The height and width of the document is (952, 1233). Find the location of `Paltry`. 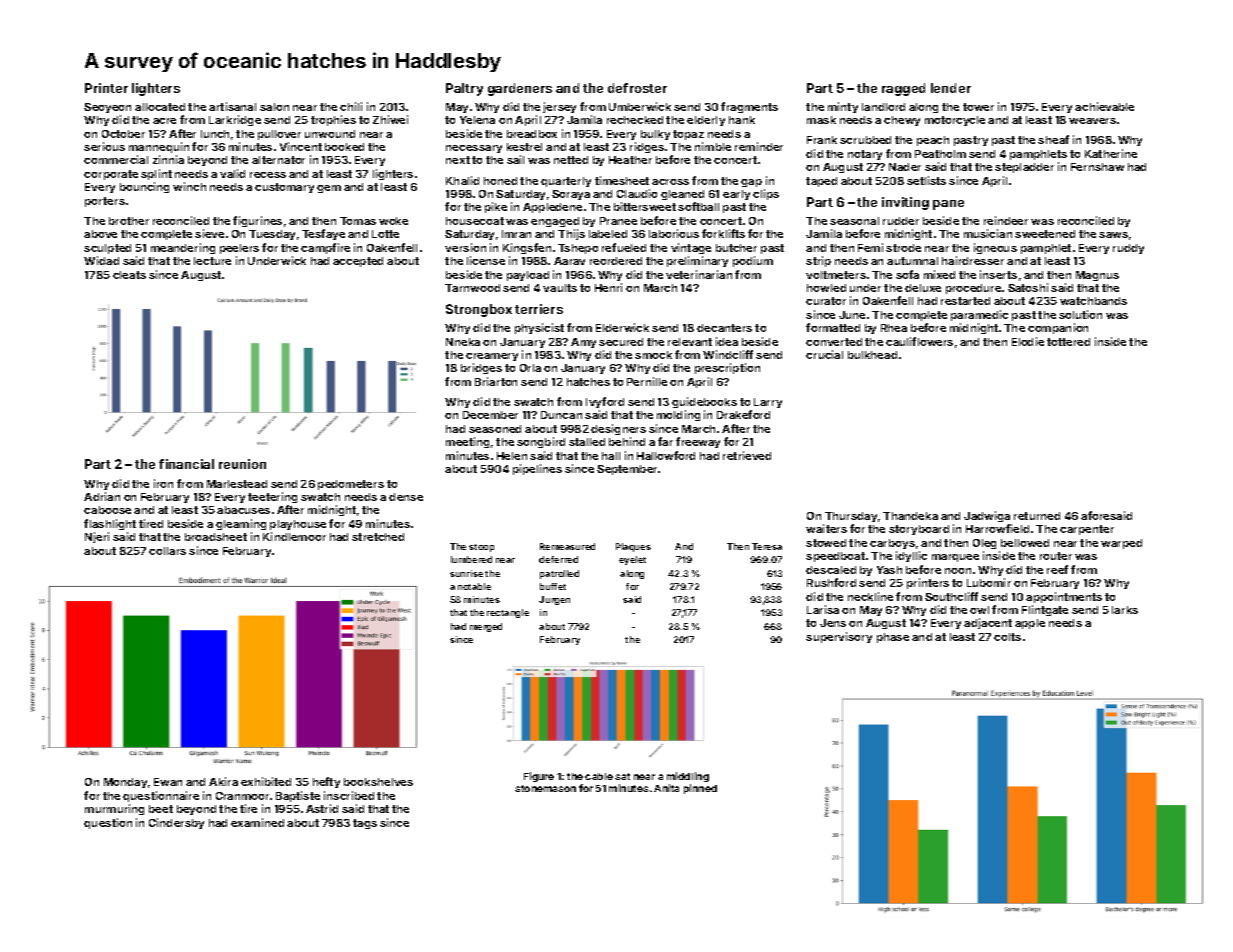

Paltry is located at coordinates (464, 89).
